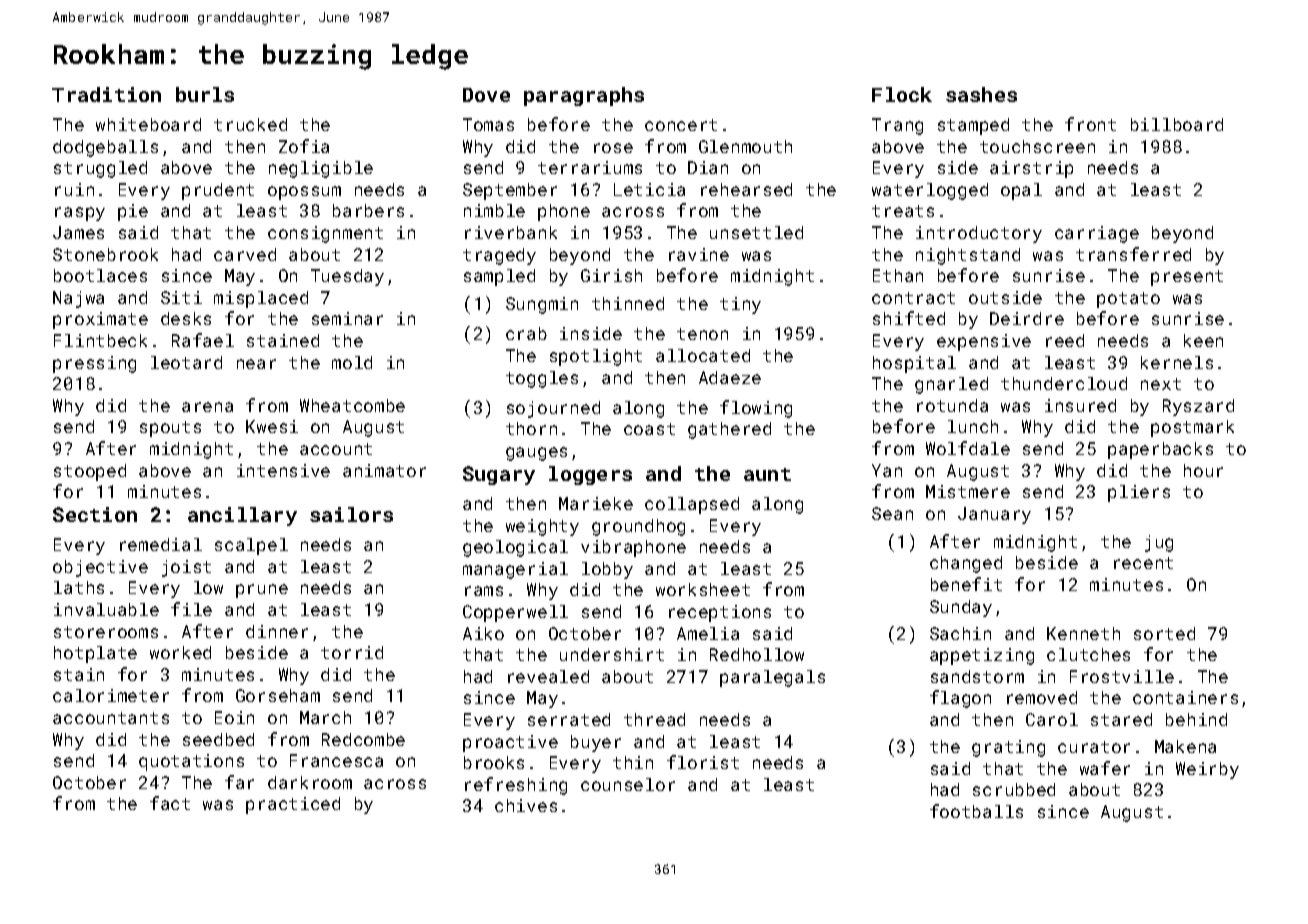 The height and width of the screenshot is (924, 1308). I want to click on Wolfdale, so click(968, 448).
